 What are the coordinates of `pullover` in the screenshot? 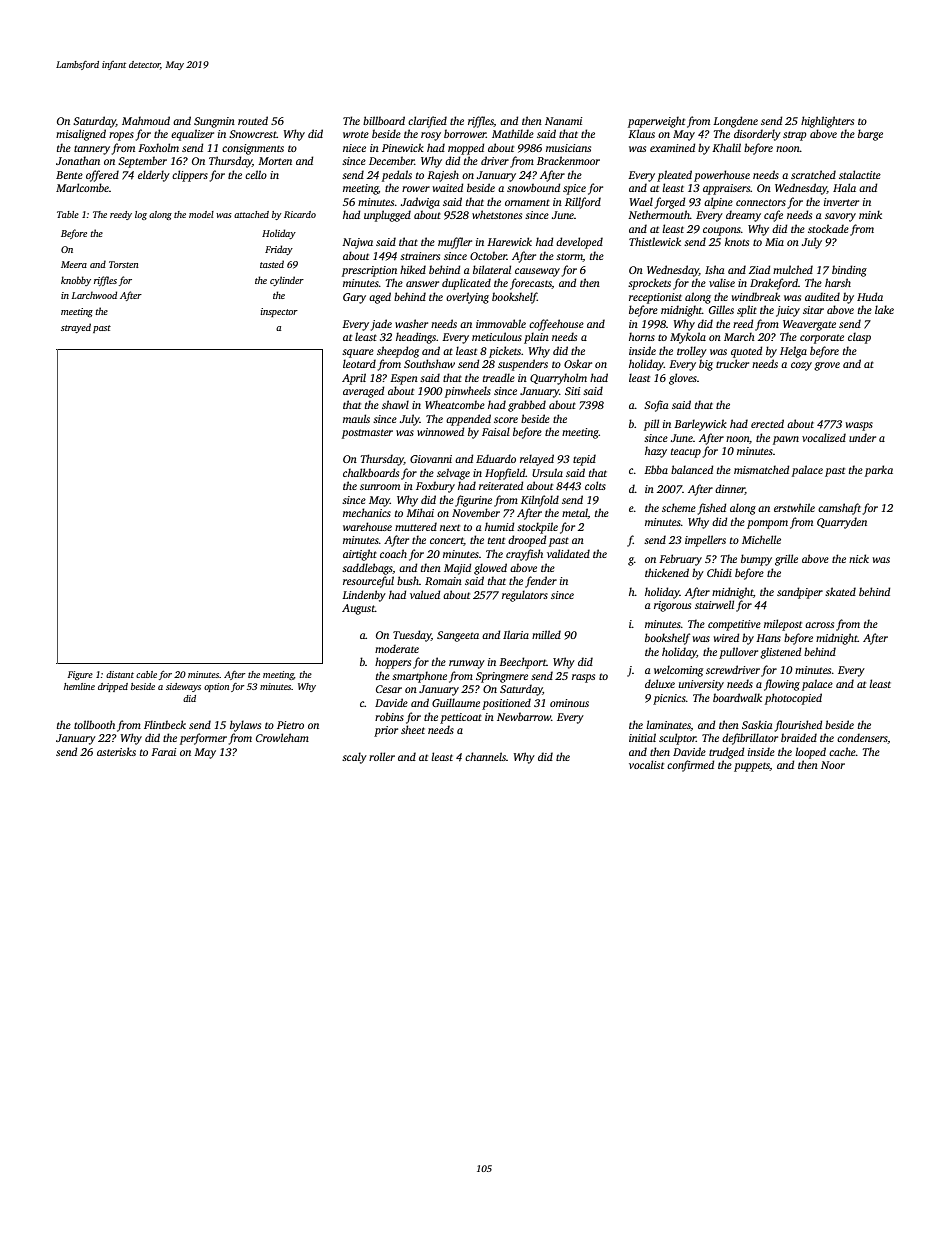 It's located at (738, 653).
